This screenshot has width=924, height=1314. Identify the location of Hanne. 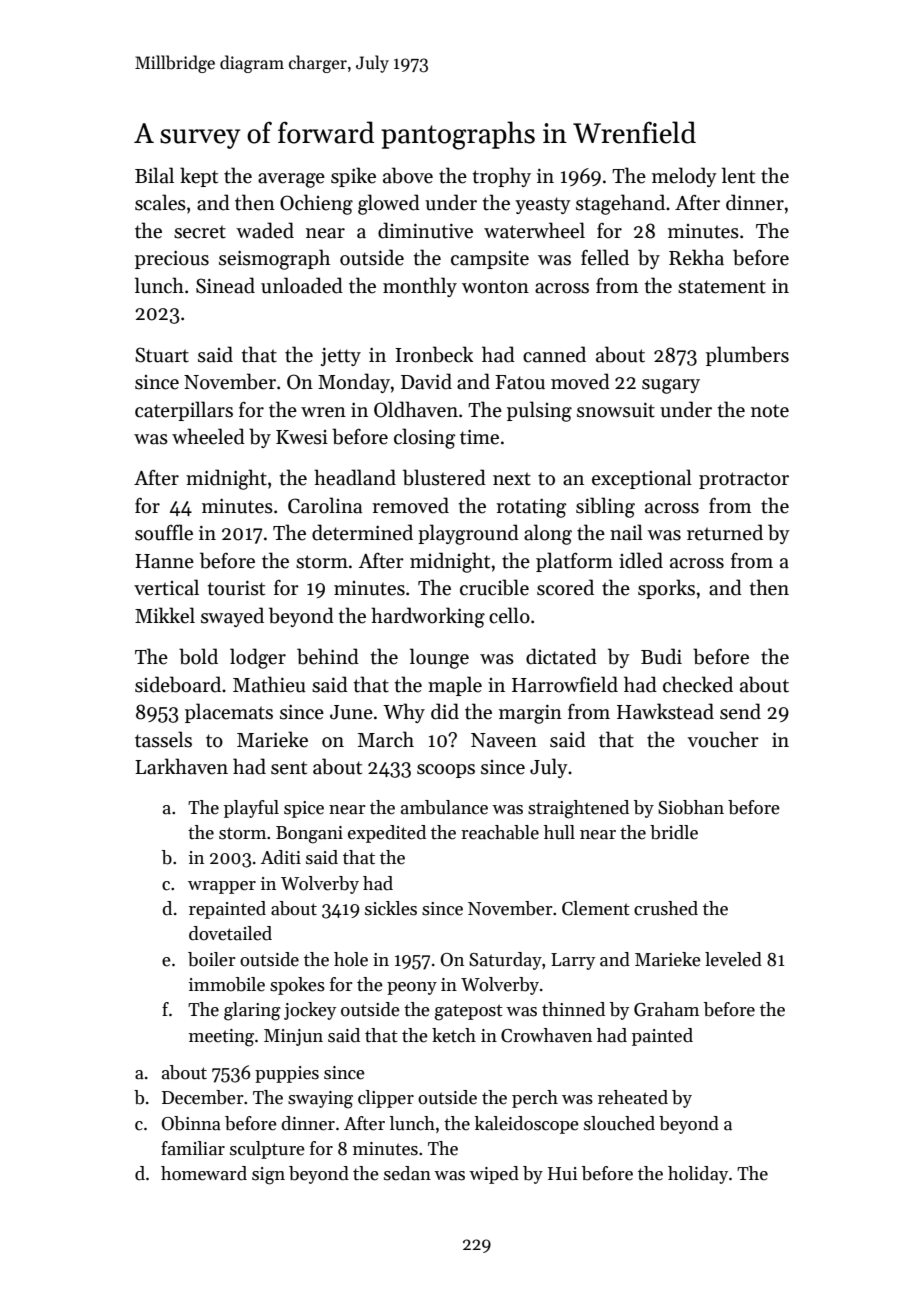
(164, 561).
